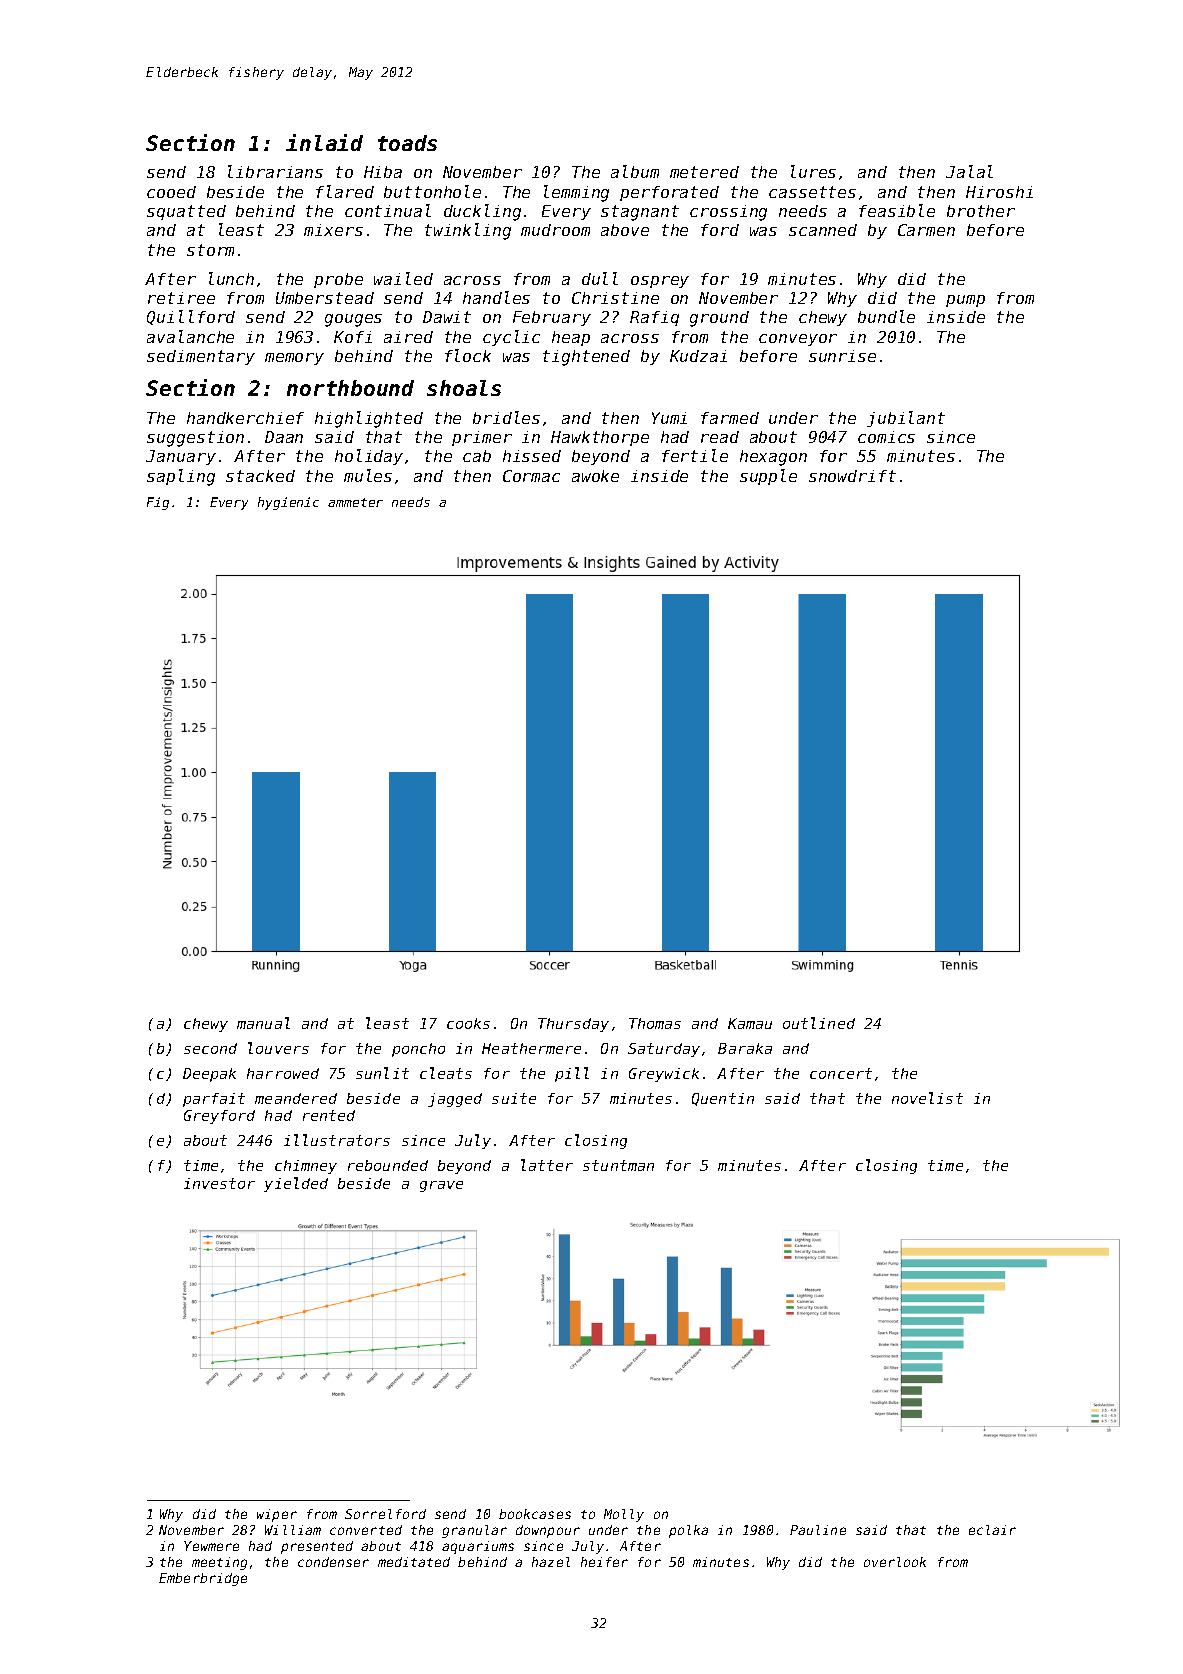 The width and height of the screenshot is (1183, 1674). I want to click on hygienic, so click(288, 503).
